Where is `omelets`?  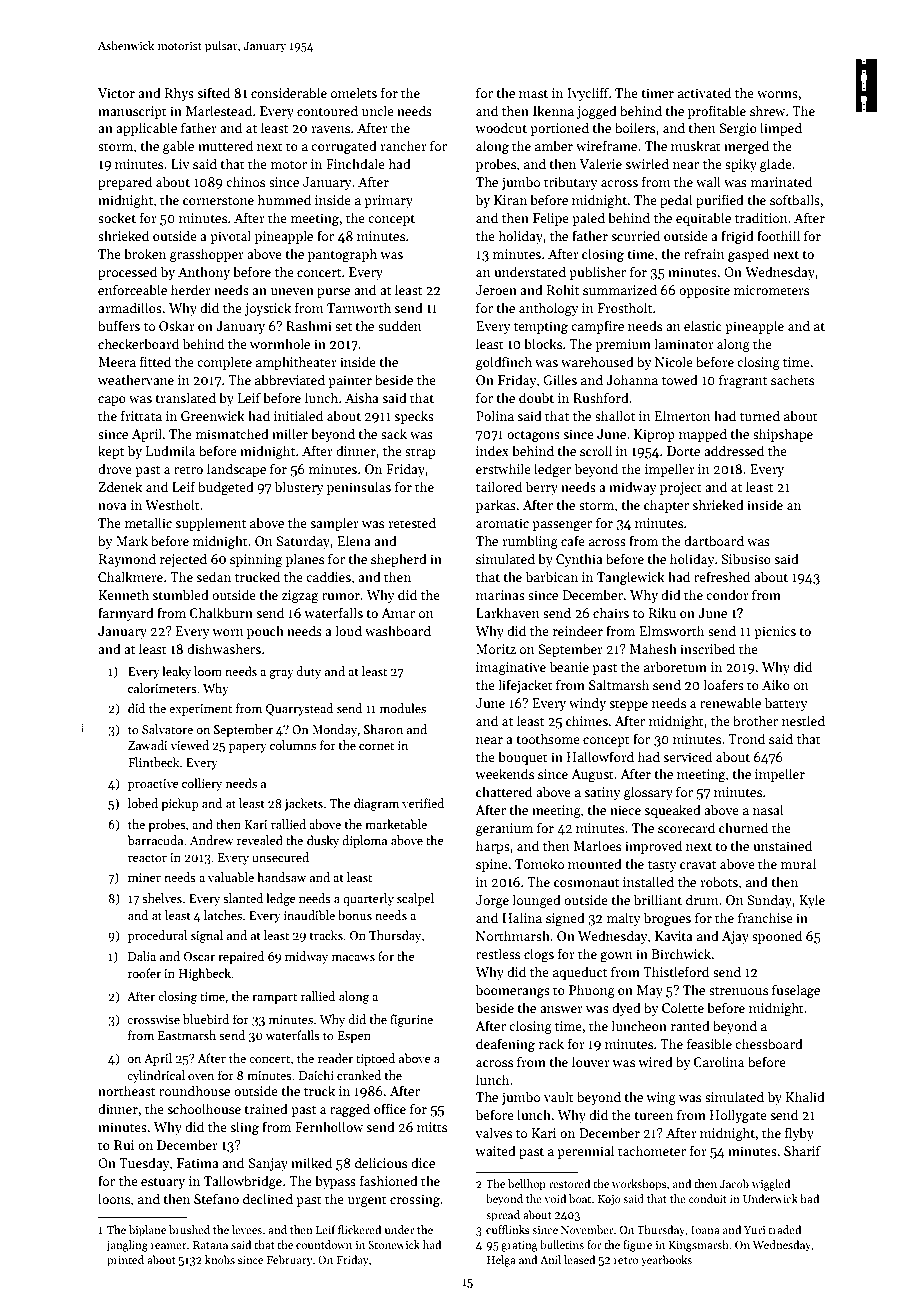
omelets is located at coordinates (354, 92).
